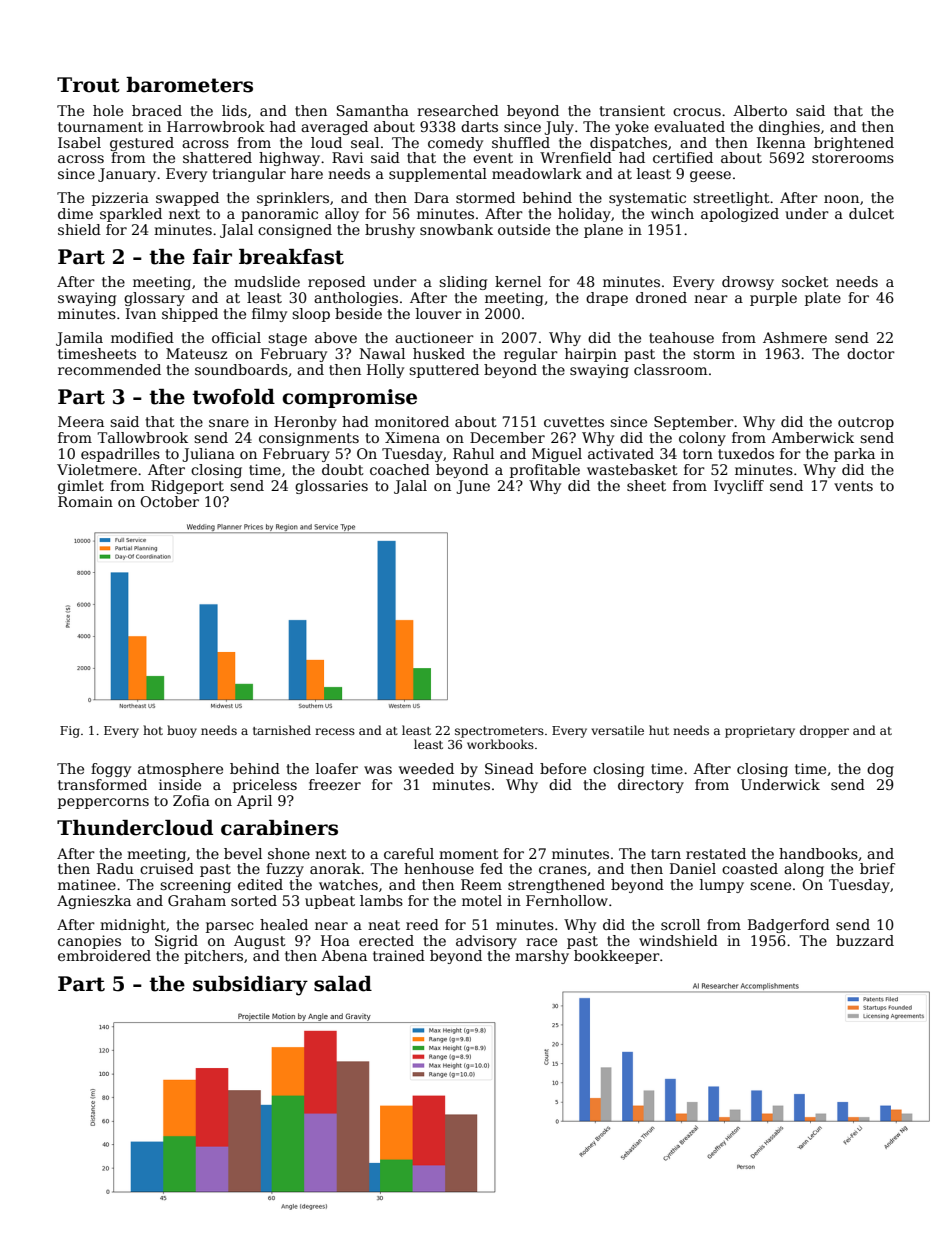 The width and height of the screenshot is (952, 1233). What do you see at coordinates (499, 732) in the screenshot?
I see `spectrometers` at bounding box center [499, 732].
